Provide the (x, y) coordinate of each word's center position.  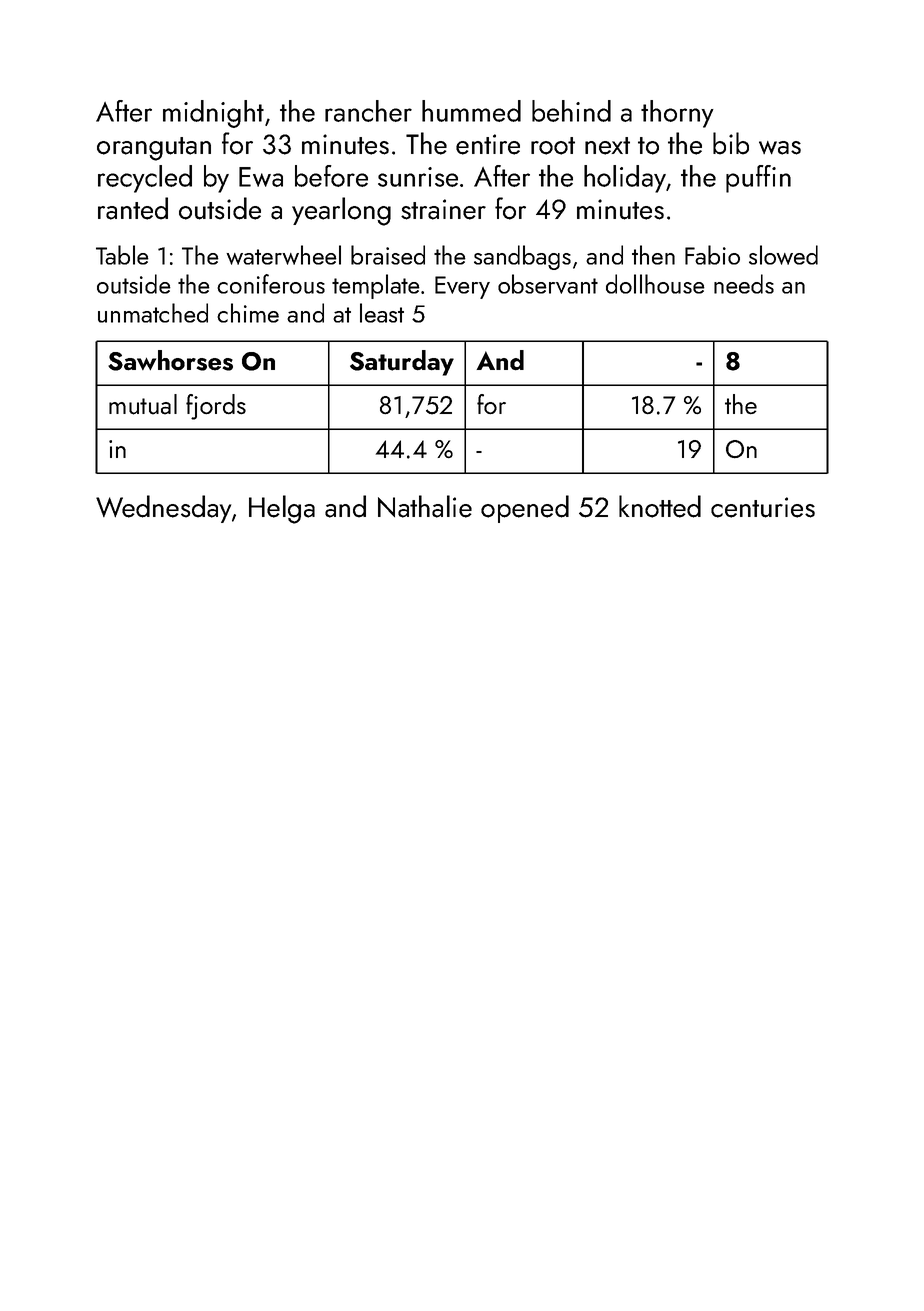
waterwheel (284, 255)
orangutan (154, 149)
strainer (443, 209)
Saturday (402, 363)
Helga (282, 509)
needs (744, 284)
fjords (216, 407)
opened (525, 509)
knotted (660, 506)
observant (548, 284)
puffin (758, 179)
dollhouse (655, 284)
